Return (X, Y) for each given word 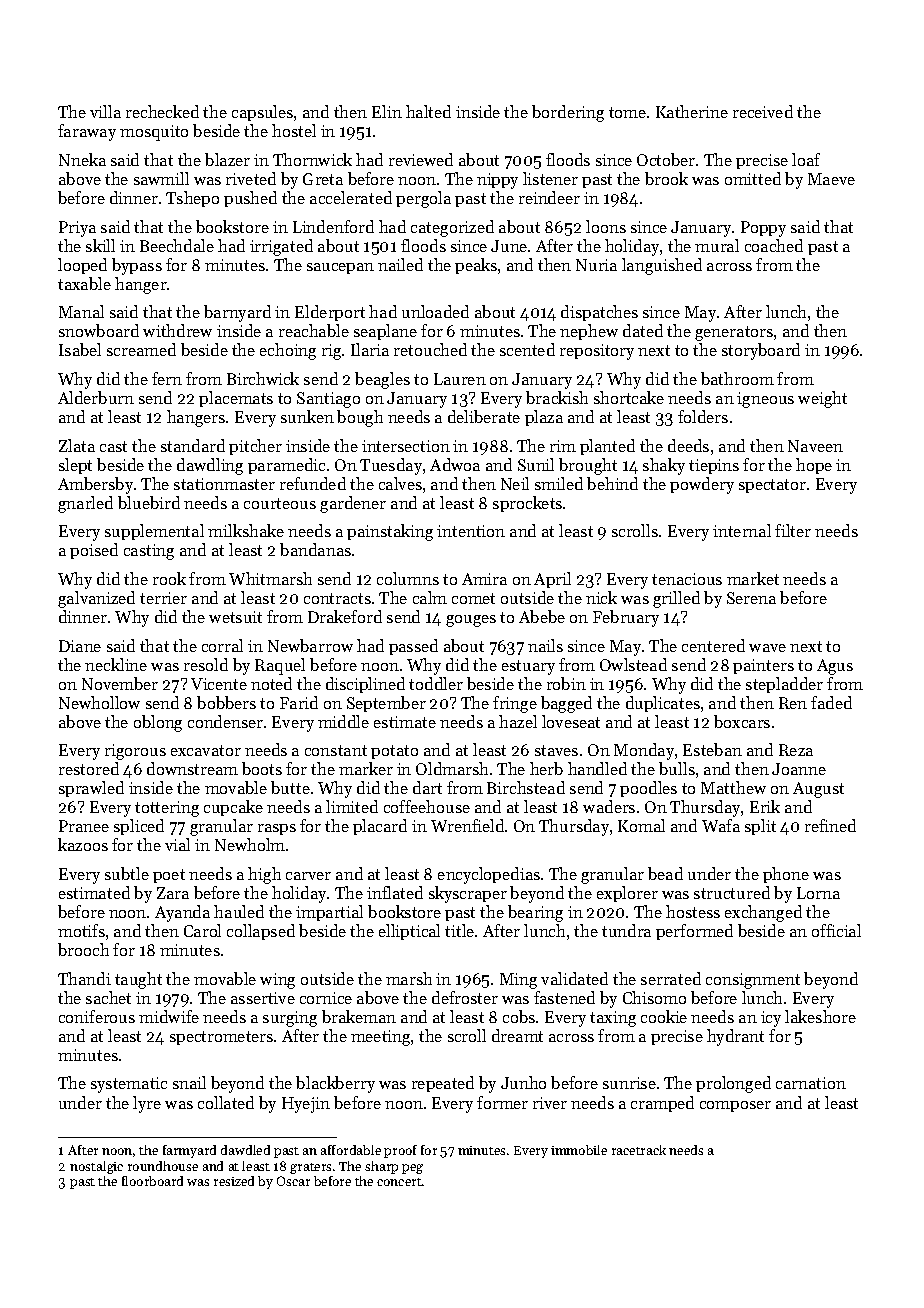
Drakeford (345, 616)
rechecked (162, 111)
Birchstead (526, 787)
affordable (351, 1150)
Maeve (831, 179)
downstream (192, 768)
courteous (280, 503)
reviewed (421, 159)
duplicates (663, 704)
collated (226, 1102)
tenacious (687, 579)
